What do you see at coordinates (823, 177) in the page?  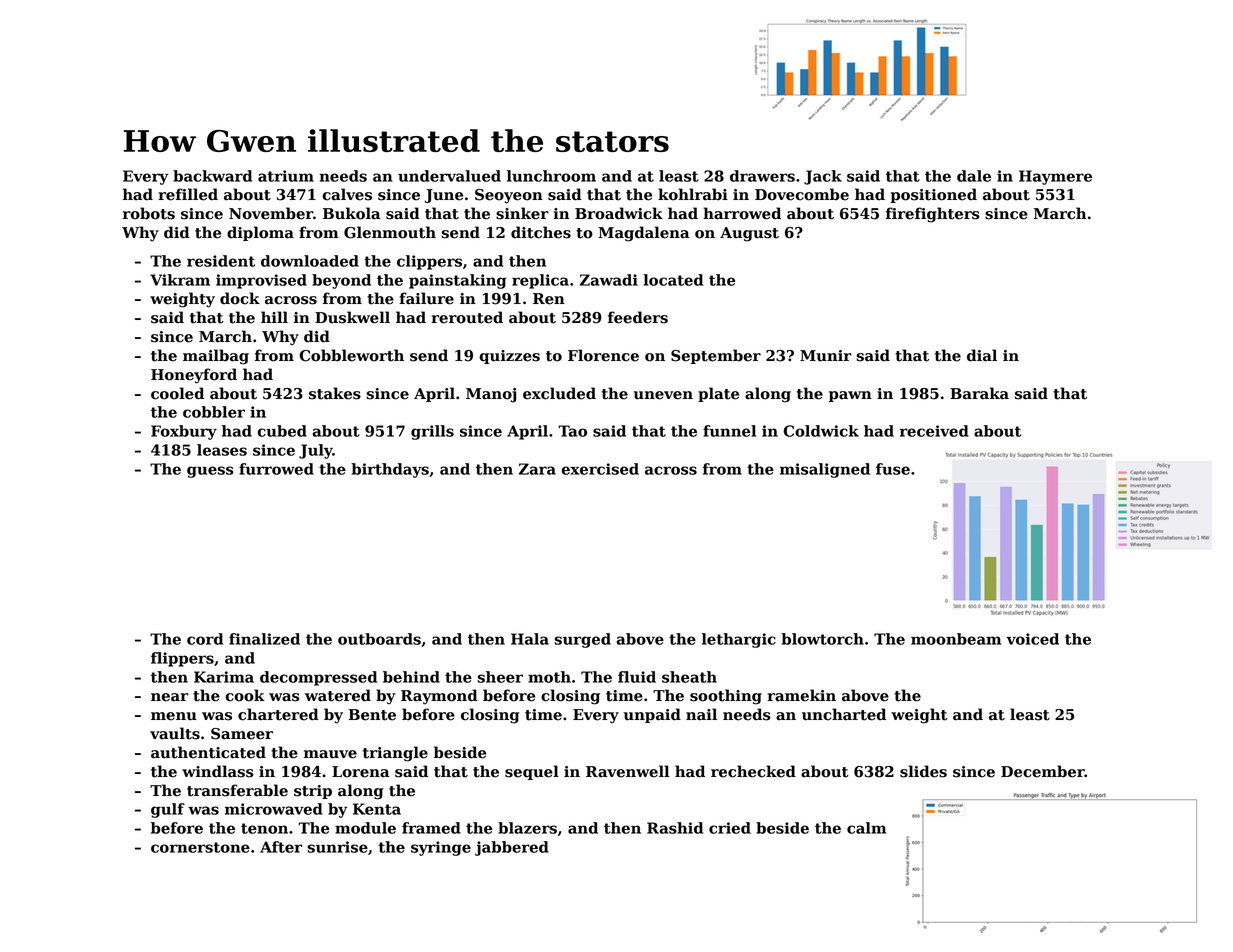 I see `Jack` at bounding box center [823, 177].
